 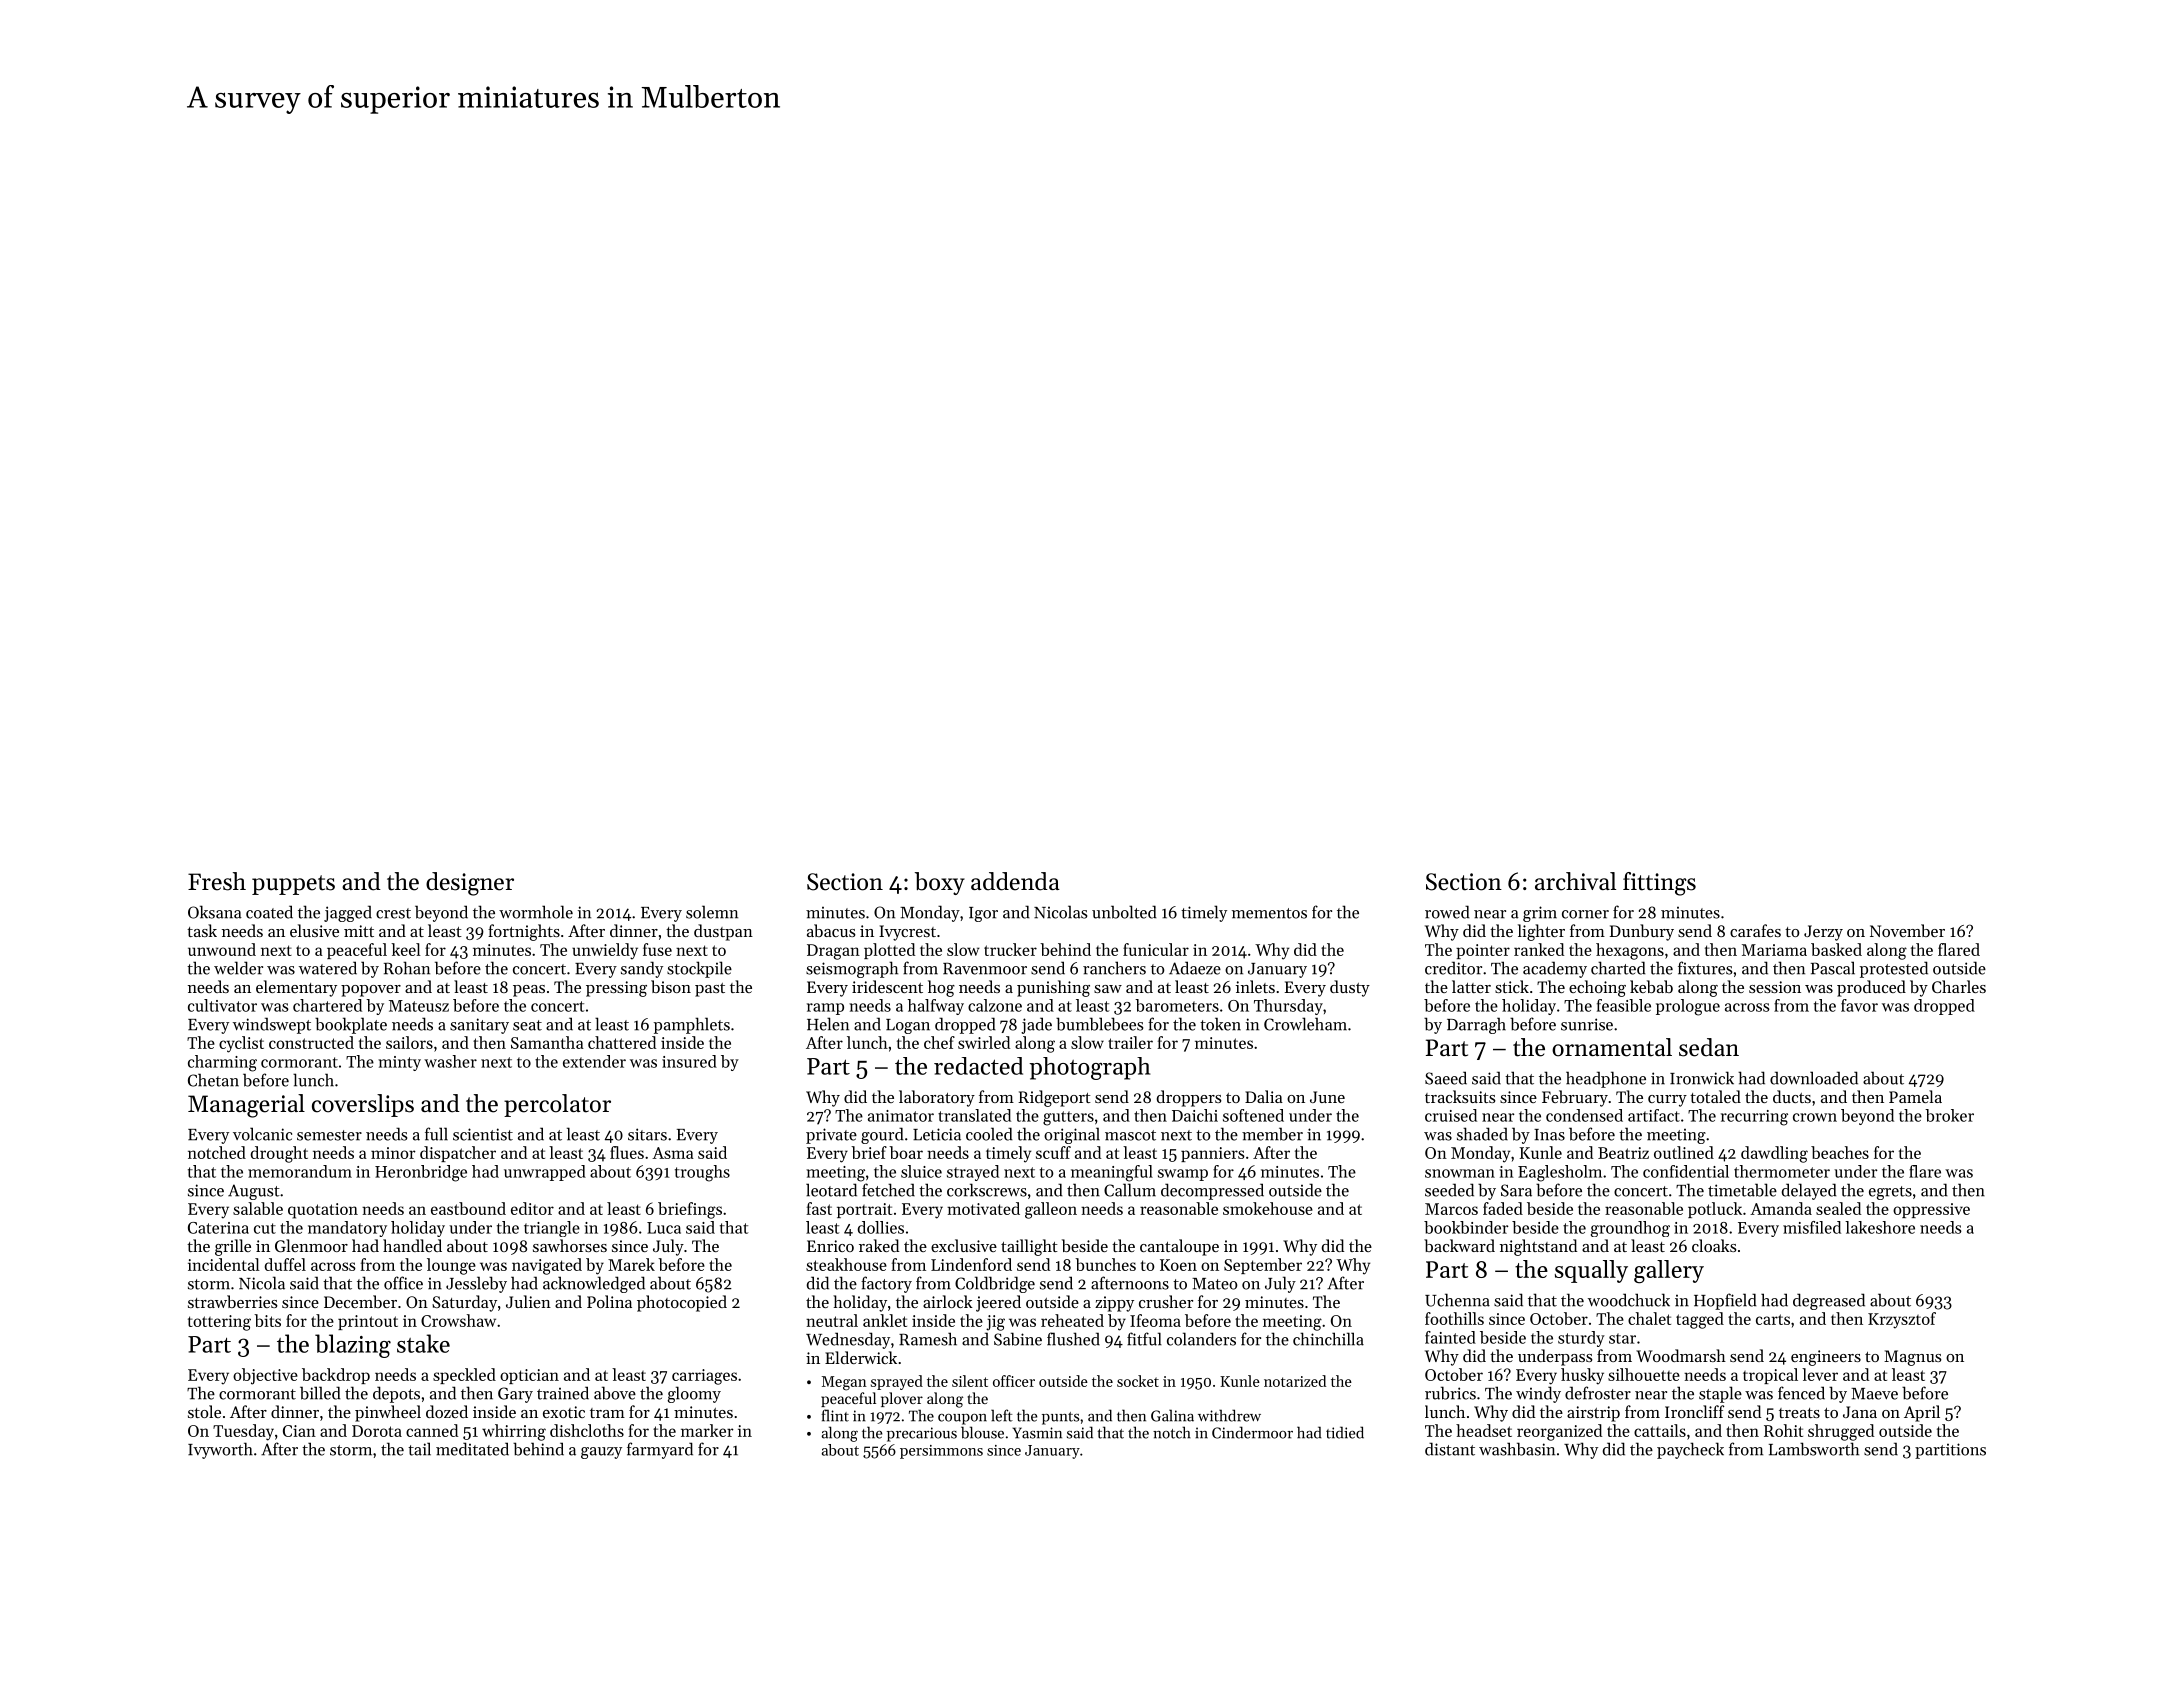 I want to click on academy, so click(x=1555, y=969).
